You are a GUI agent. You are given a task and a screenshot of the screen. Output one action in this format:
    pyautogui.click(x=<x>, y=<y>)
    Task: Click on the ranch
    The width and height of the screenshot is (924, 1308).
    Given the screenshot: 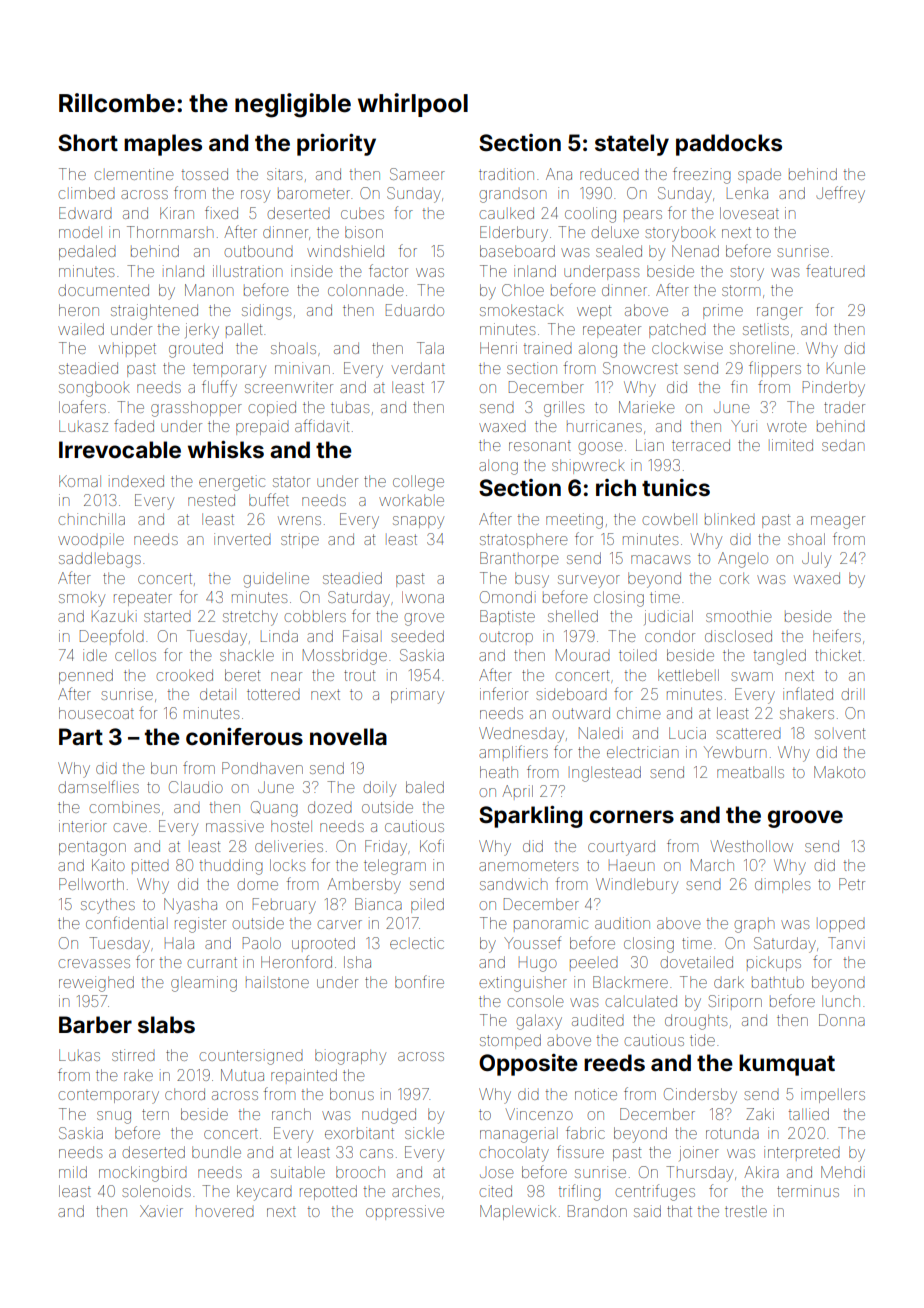 What is the action you would take?
    pyautogui.click(x=291, y=1114)
